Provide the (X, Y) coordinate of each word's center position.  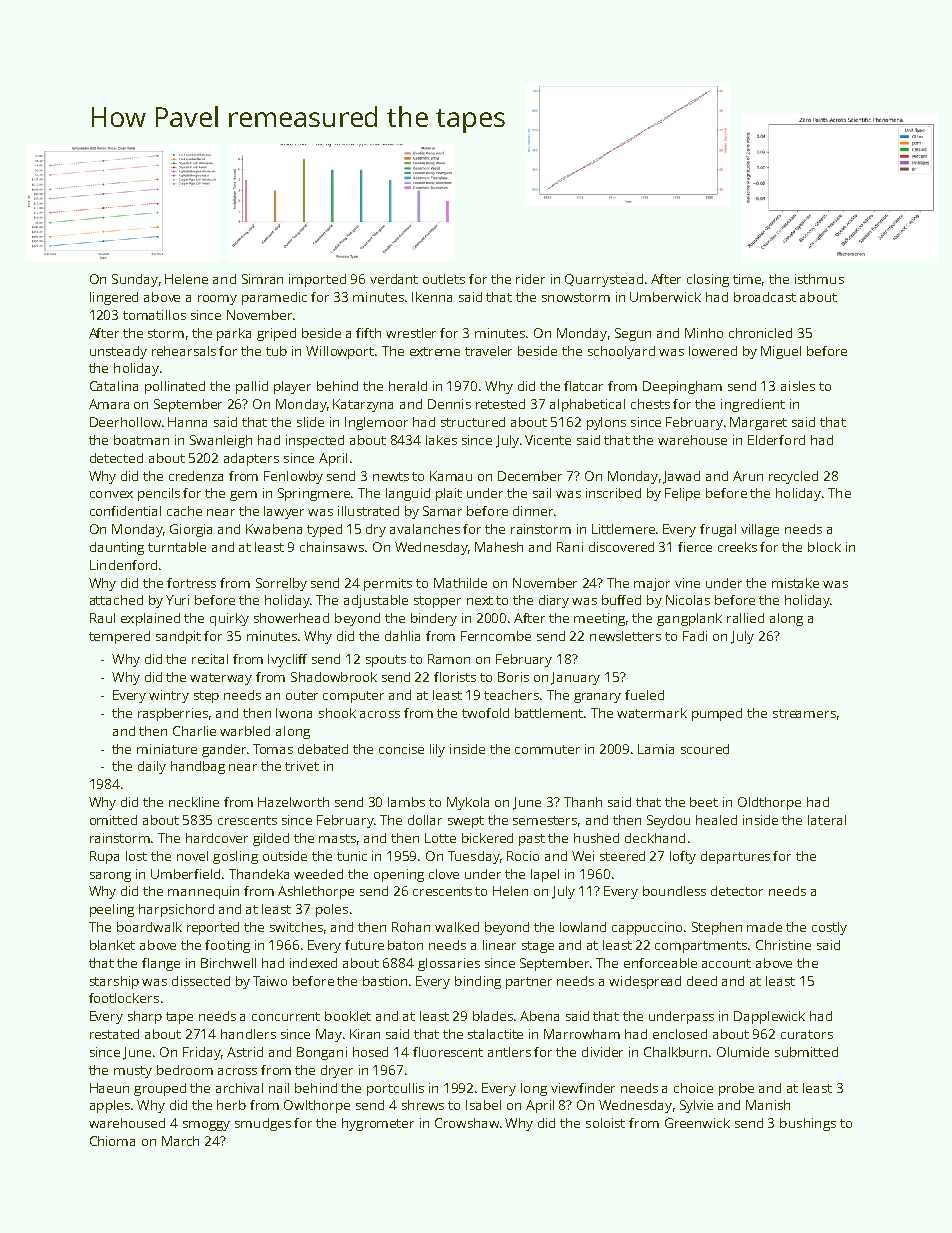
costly (829, 928)
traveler (488, 351)
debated (323, 749)
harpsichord (176, 910)
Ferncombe (496, 636)
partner (529, 983)
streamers (804, 713)
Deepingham (682, 387)
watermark (652, 713)
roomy (217, 300)
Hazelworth (293, 802)
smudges (263, 1124)
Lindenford (123, 565)
